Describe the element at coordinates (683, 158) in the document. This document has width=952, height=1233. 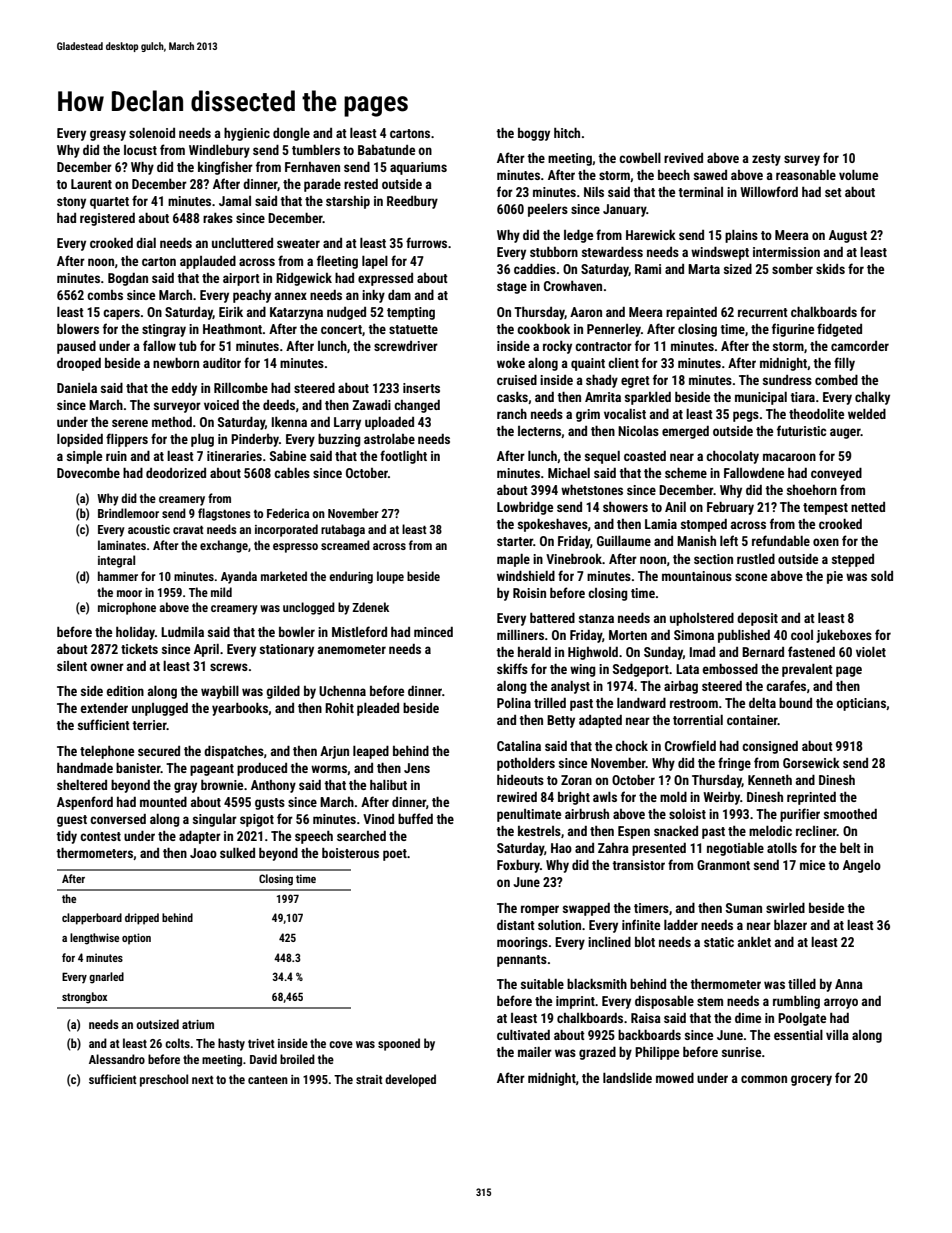
I see `revived` at that location.
